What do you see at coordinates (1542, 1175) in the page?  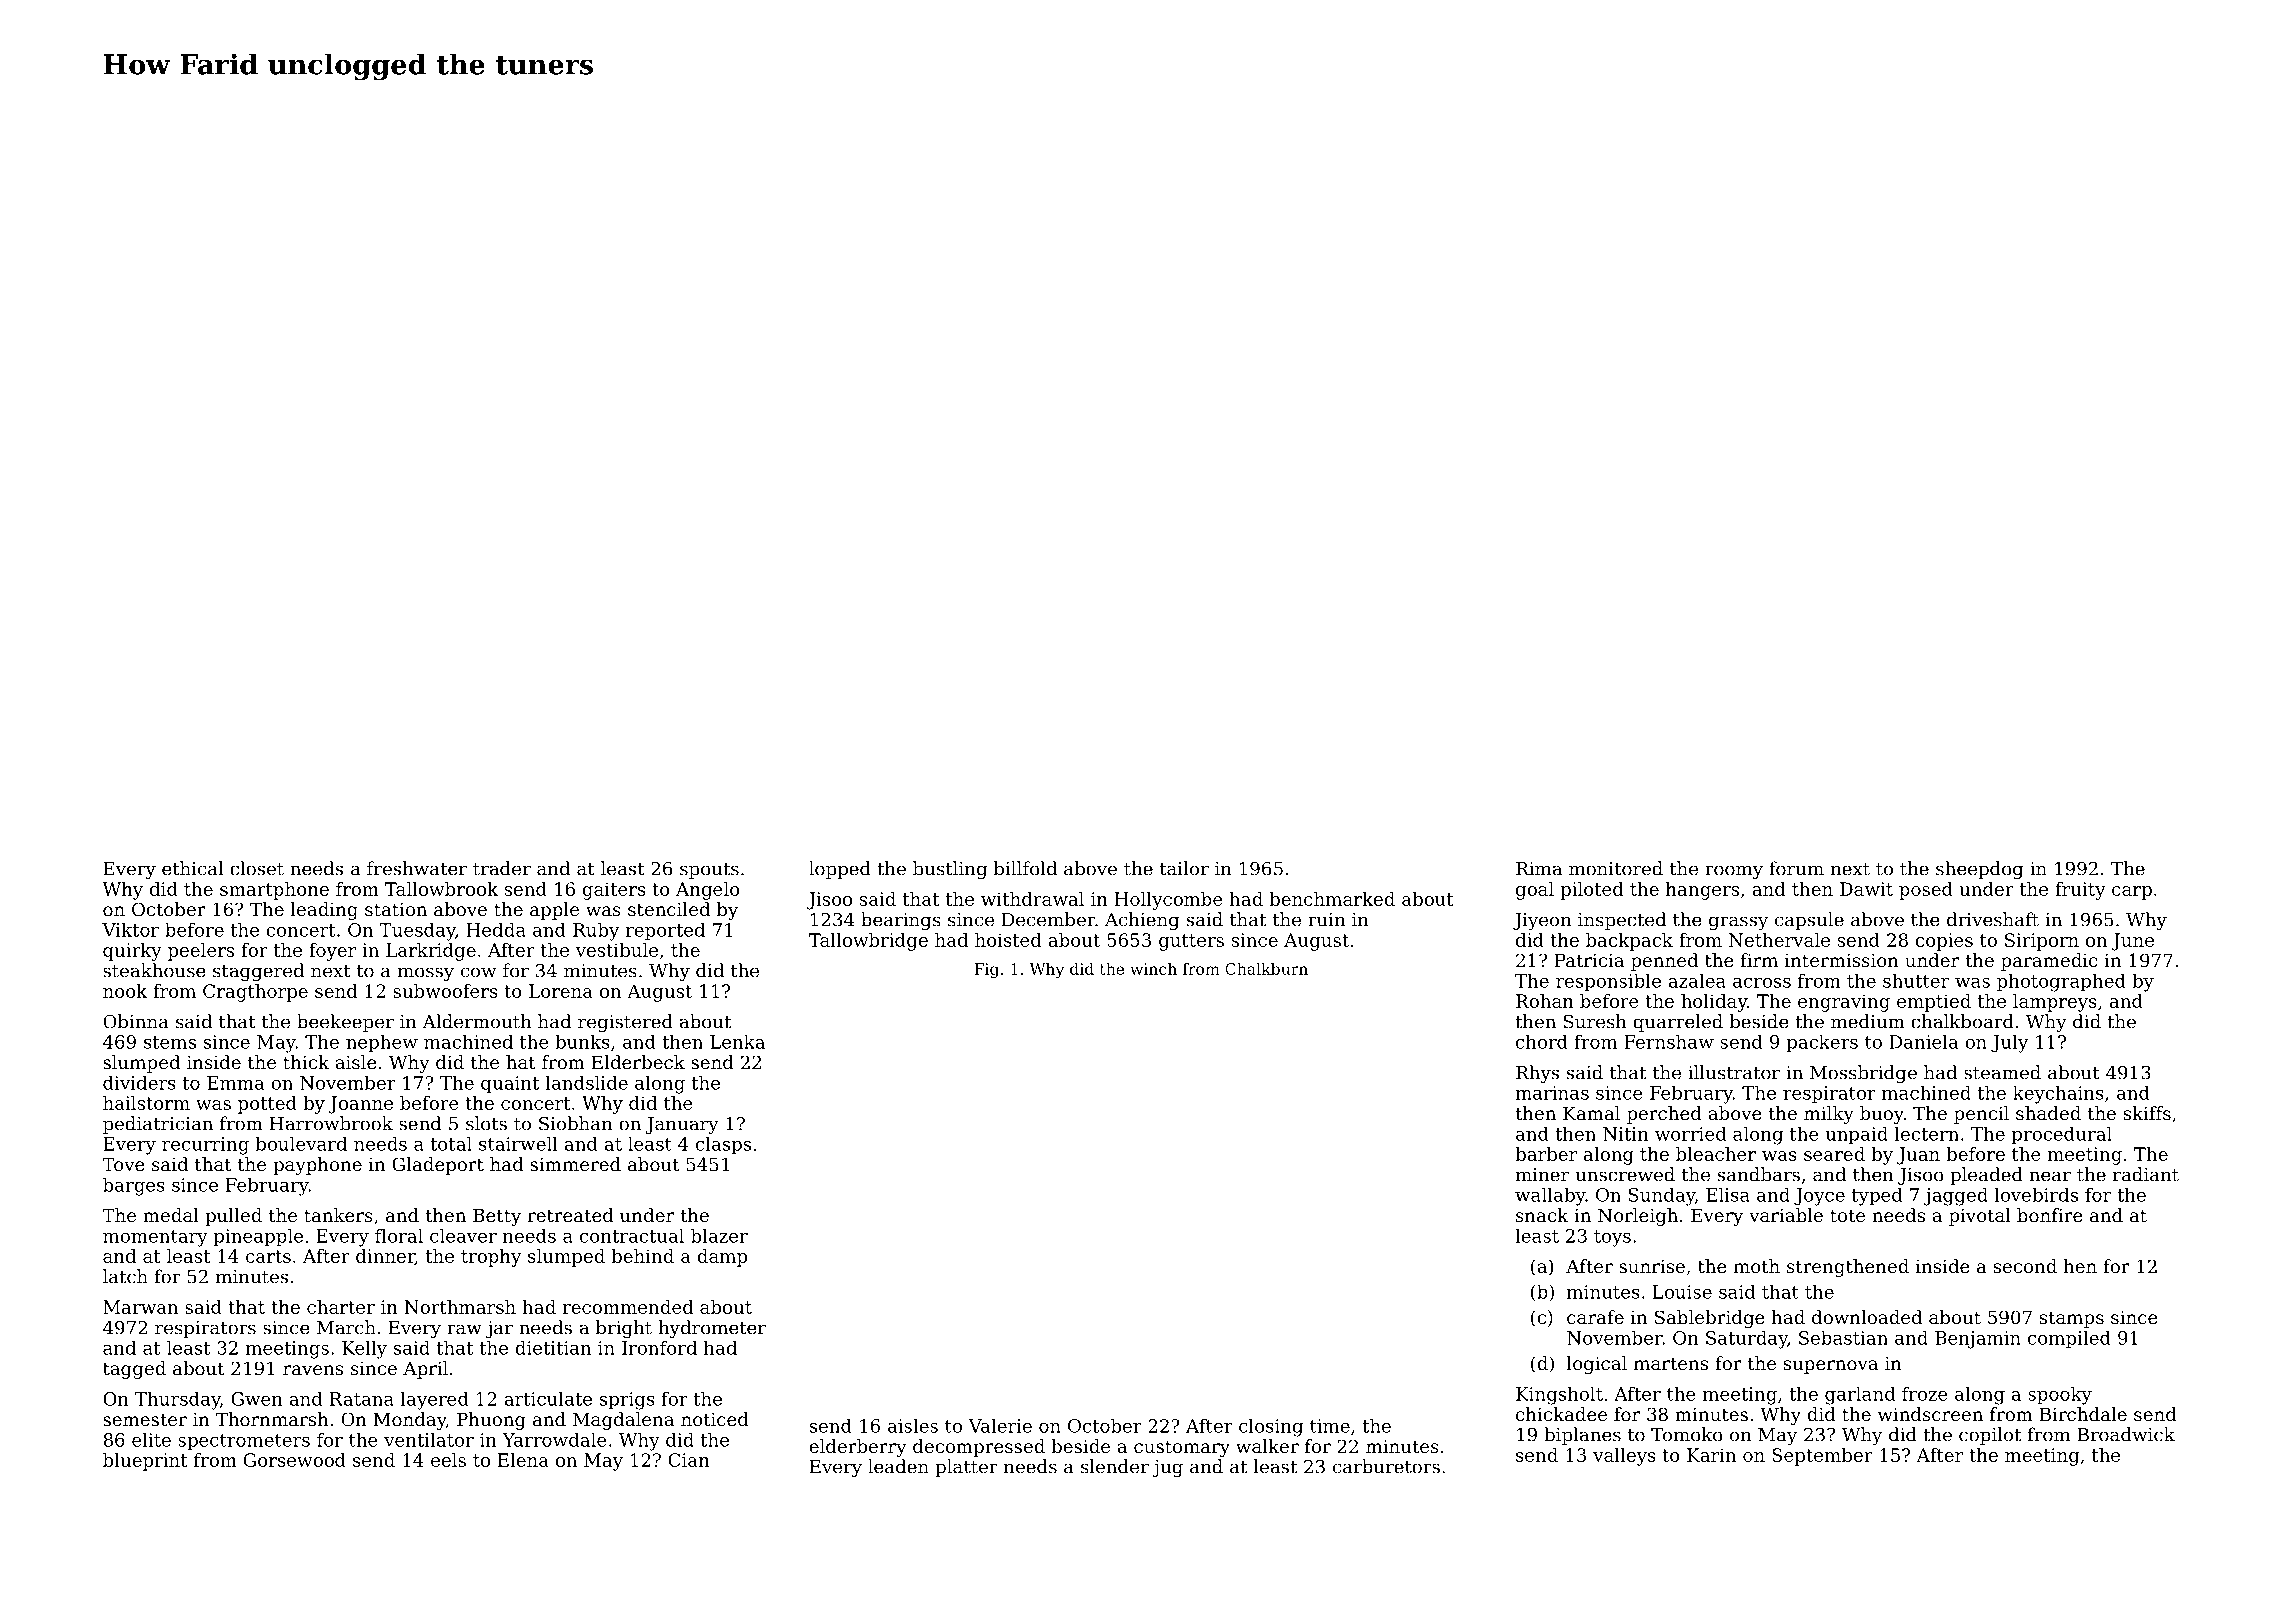 I see `miner` at bounding box center [1542, 1175].
